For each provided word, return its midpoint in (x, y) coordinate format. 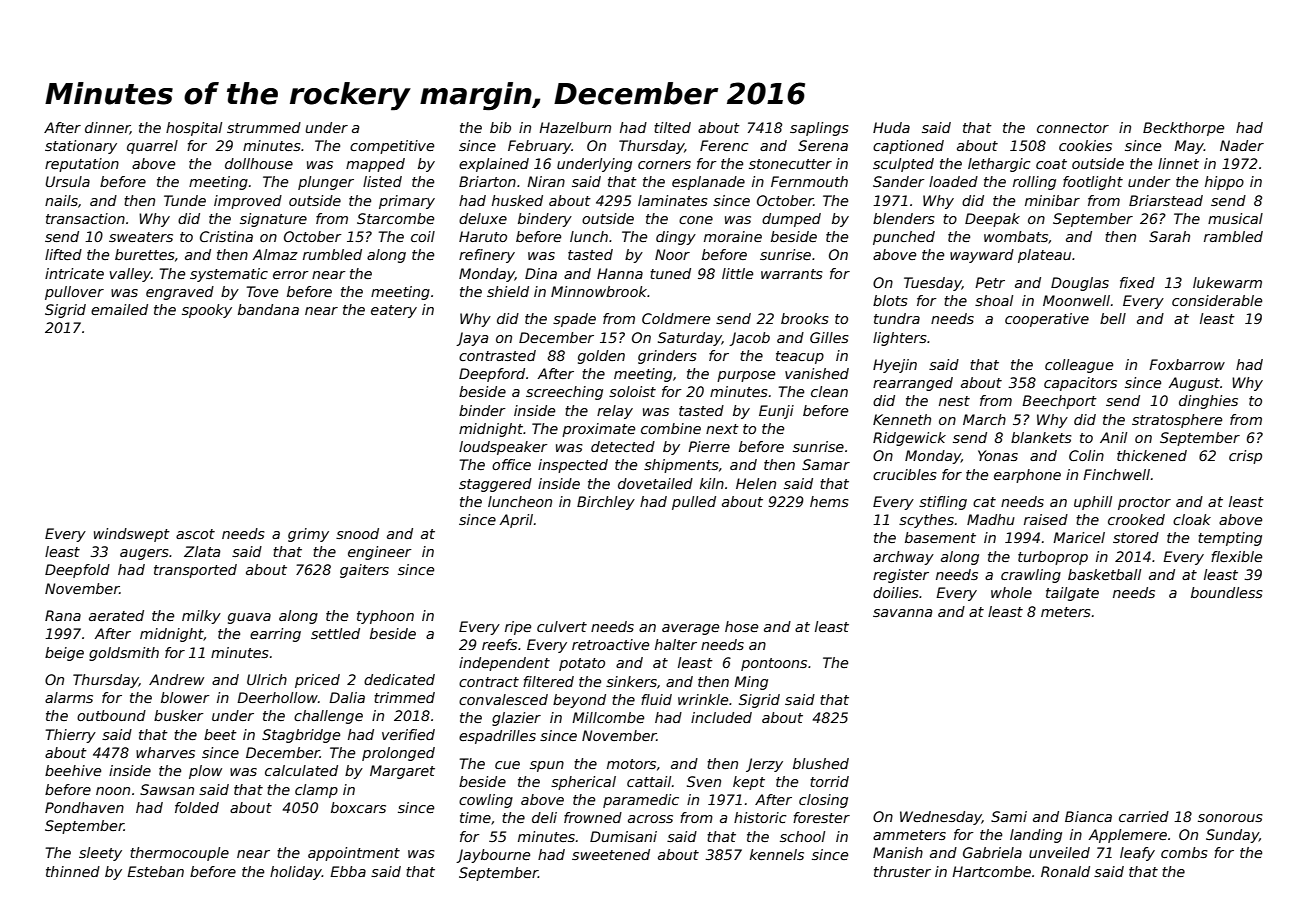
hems (829, 501)
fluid (656, 699)
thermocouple (179, 854)
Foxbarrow (1187, 364)
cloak (1192, 519)
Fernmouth (809, 181)
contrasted (497, 355)
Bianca (1088, 816)
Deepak (992, 220)
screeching (564, 393)
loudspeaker (503, 448)
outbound (111, 715)
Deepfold (77, 571)
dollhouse (259, 163)
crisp (1245, 457)
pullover (74, 293)
